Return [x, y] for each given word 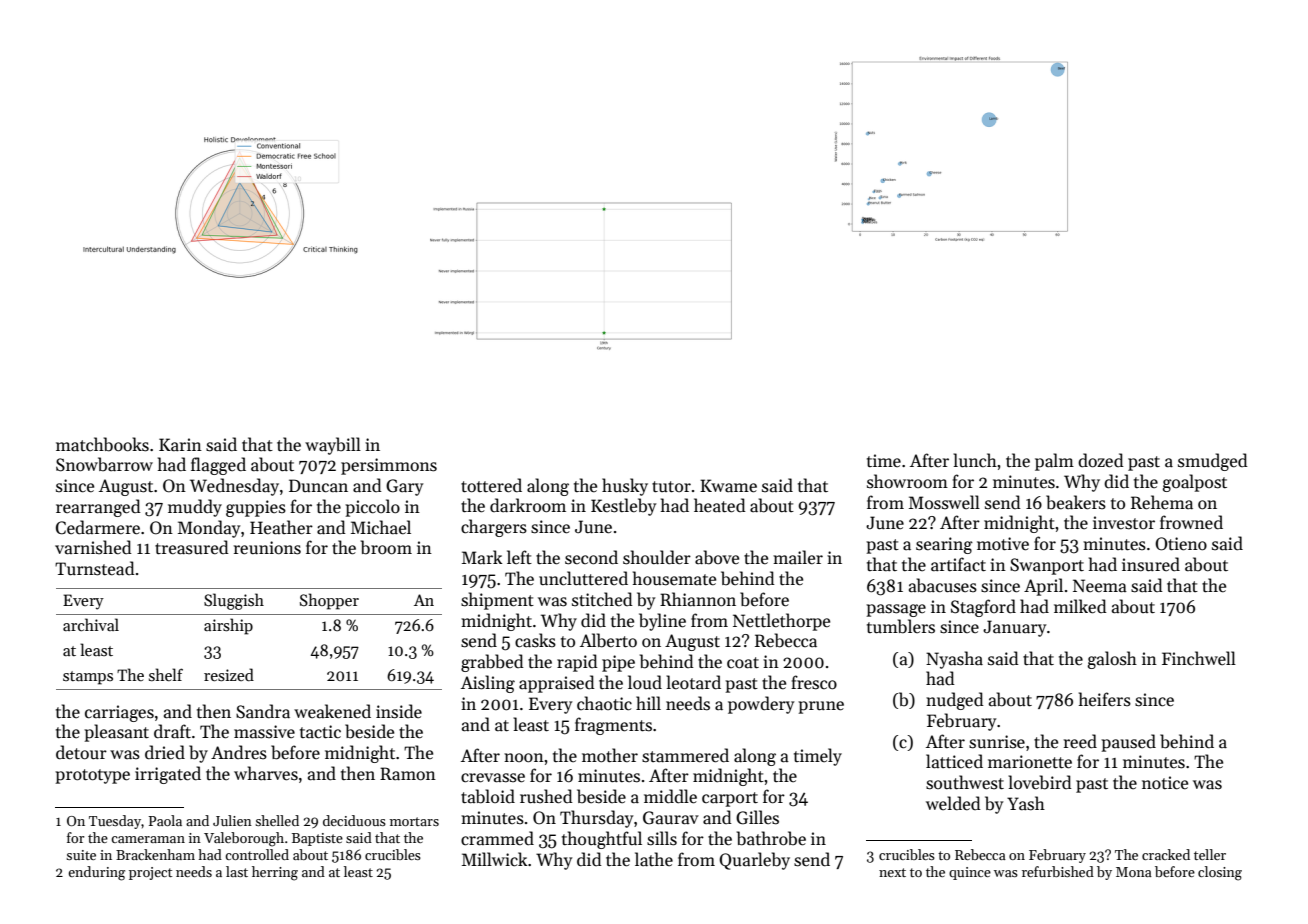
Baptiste [317, 839]
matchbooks [102, 444]
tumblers [901, 626]
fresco [814, 682]
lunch [975, 460]
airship [228, 626]
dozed [1101, 460]
